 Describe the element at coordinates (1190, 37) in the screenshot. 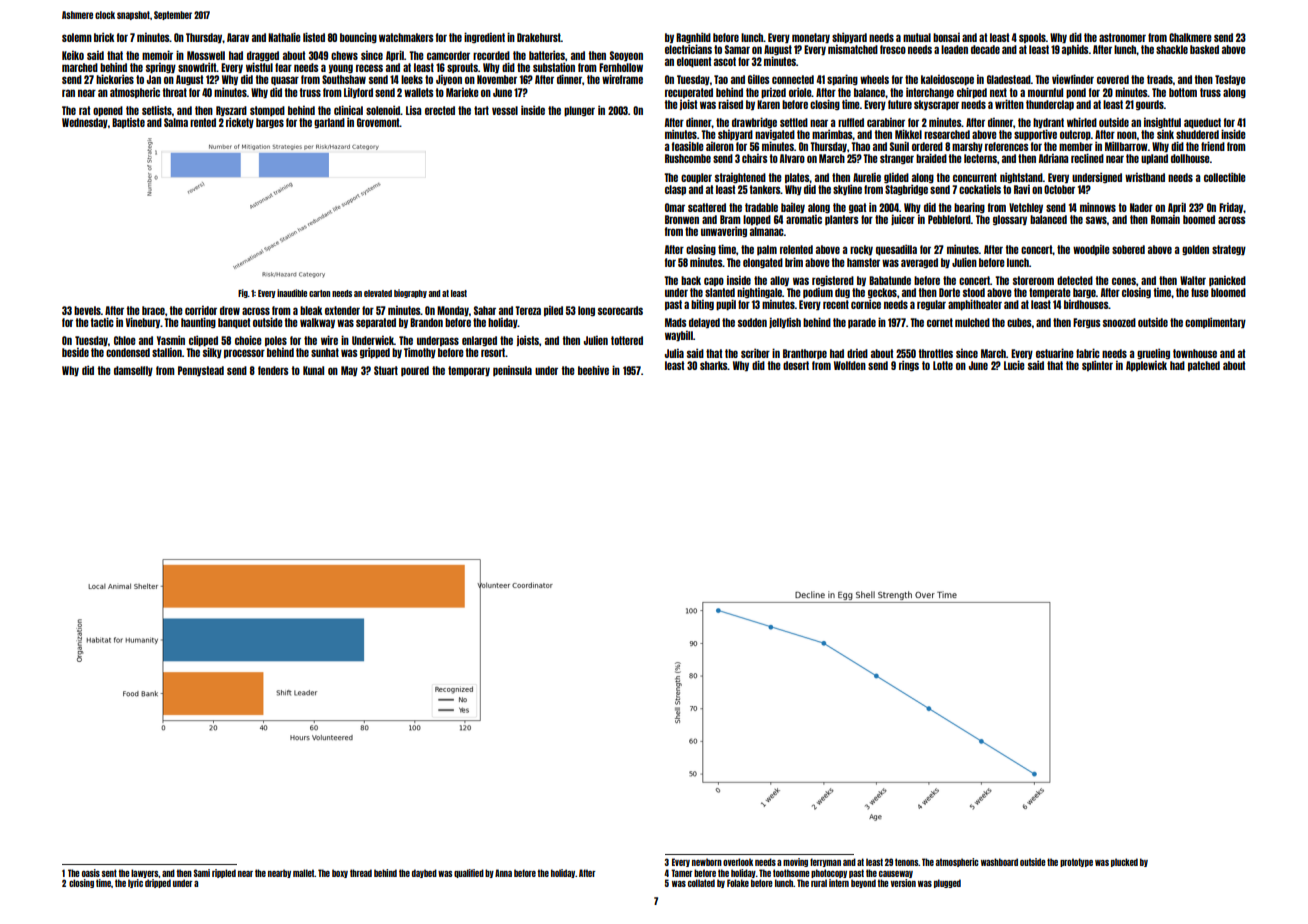

I see `Chalkmere` at that location.
